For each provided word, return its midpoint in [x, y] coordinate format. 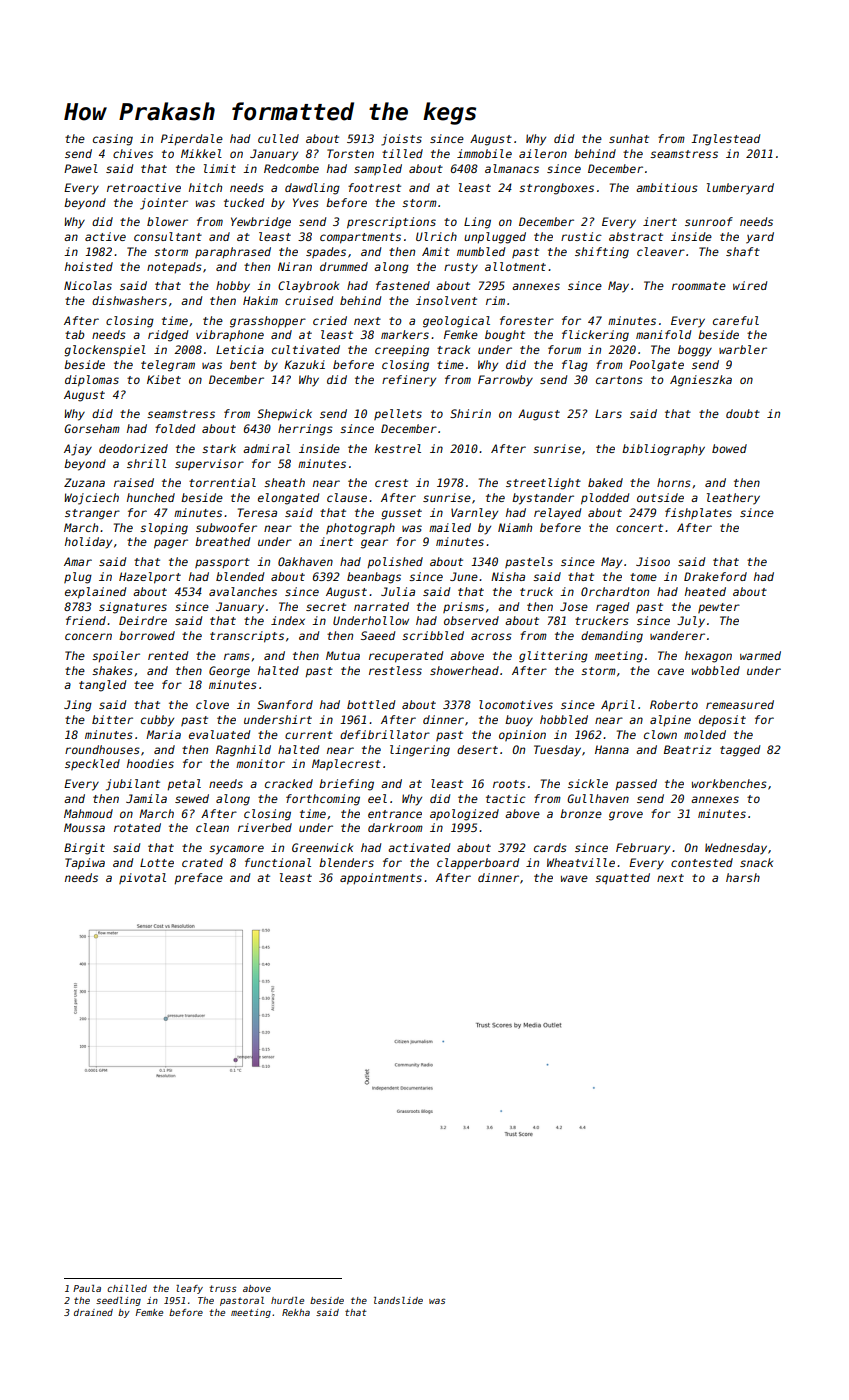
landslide [398, 1300]
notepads [174, 268]
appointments [381, 879]
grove [626, 816]
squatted [622, 878]
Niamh [515, 527]
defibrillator [385, 734]
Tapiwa [85, 864]
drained [93, 1312]
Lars [608, 413]
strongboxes [556, 189]
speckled [92, 764]
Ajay [78, 450]
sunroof [709, 221]
